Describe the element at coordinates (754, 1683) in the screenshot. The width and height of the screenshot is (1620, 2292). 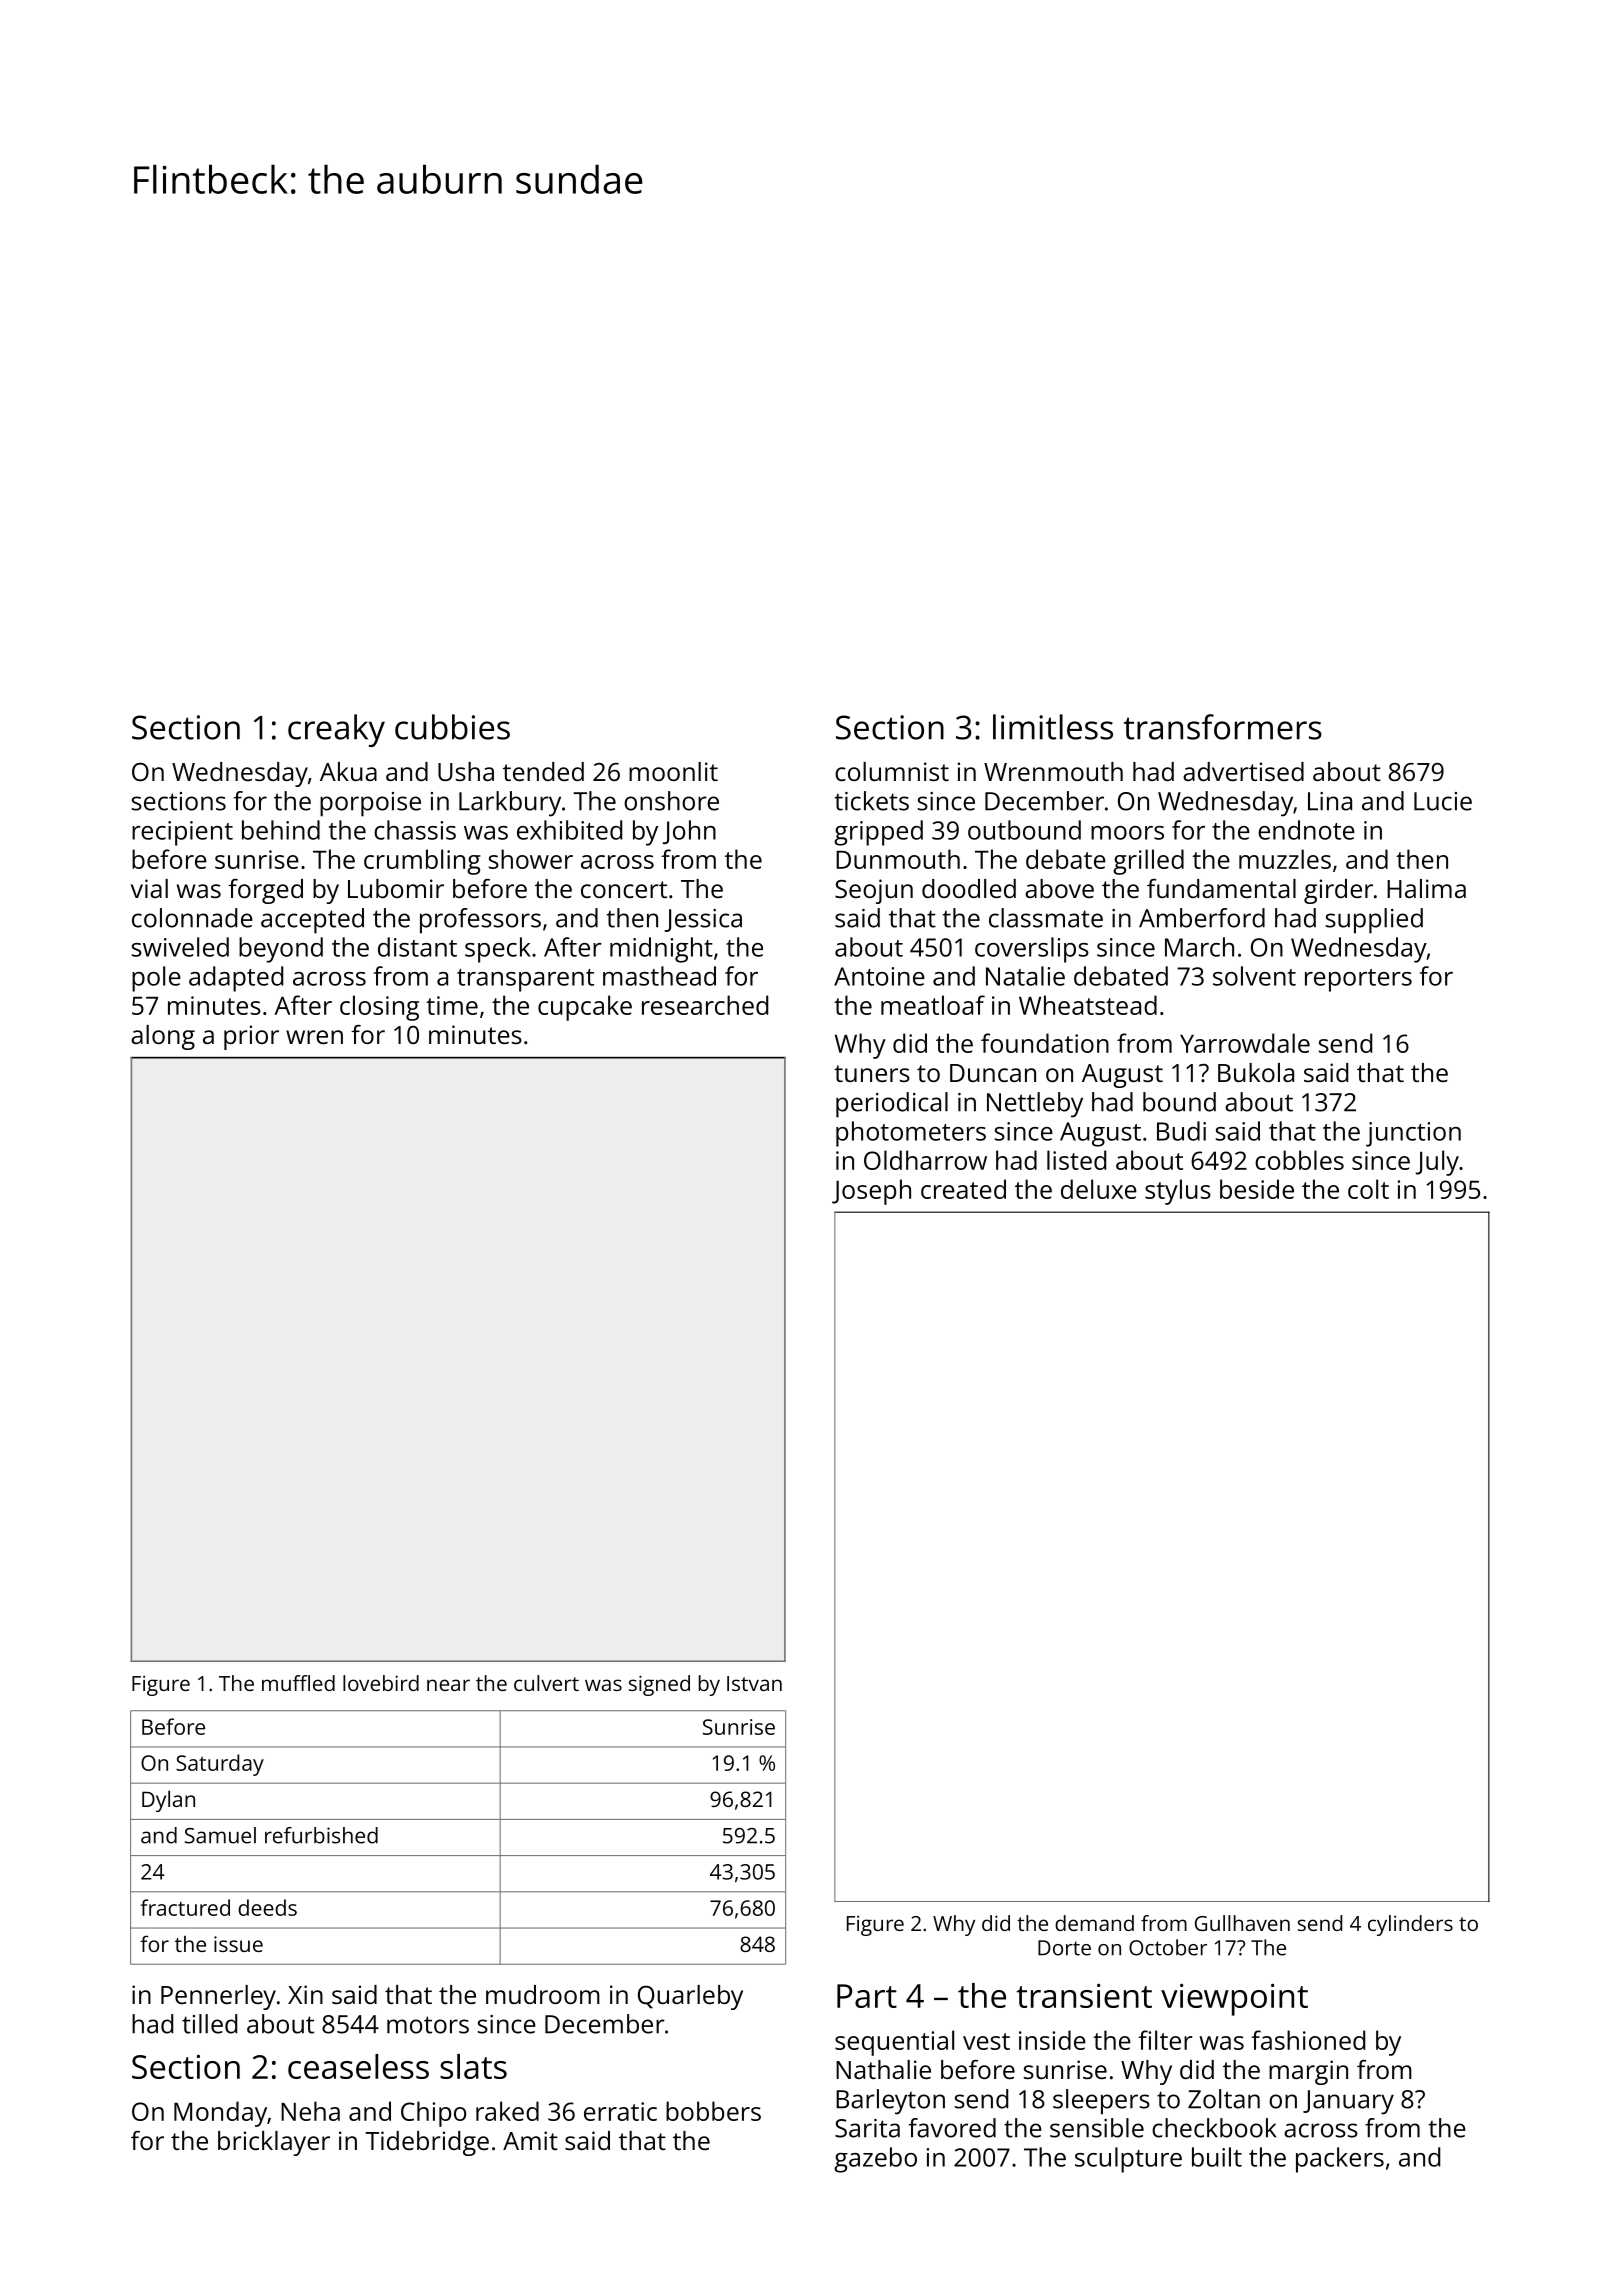
I see `Istvan` at that location.
